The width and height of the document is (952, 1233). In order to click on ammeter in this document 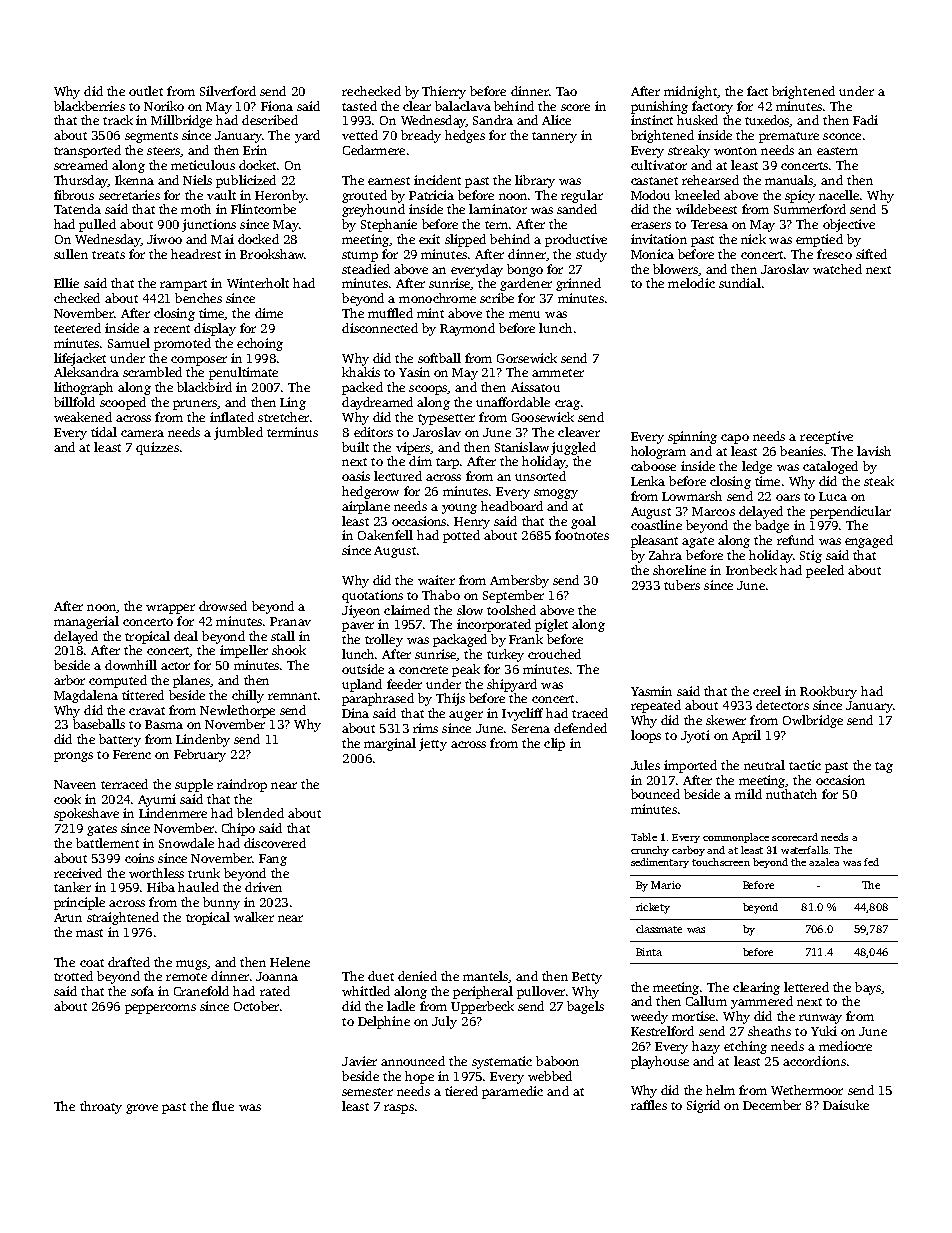, I will do `click(558, 373)`.
